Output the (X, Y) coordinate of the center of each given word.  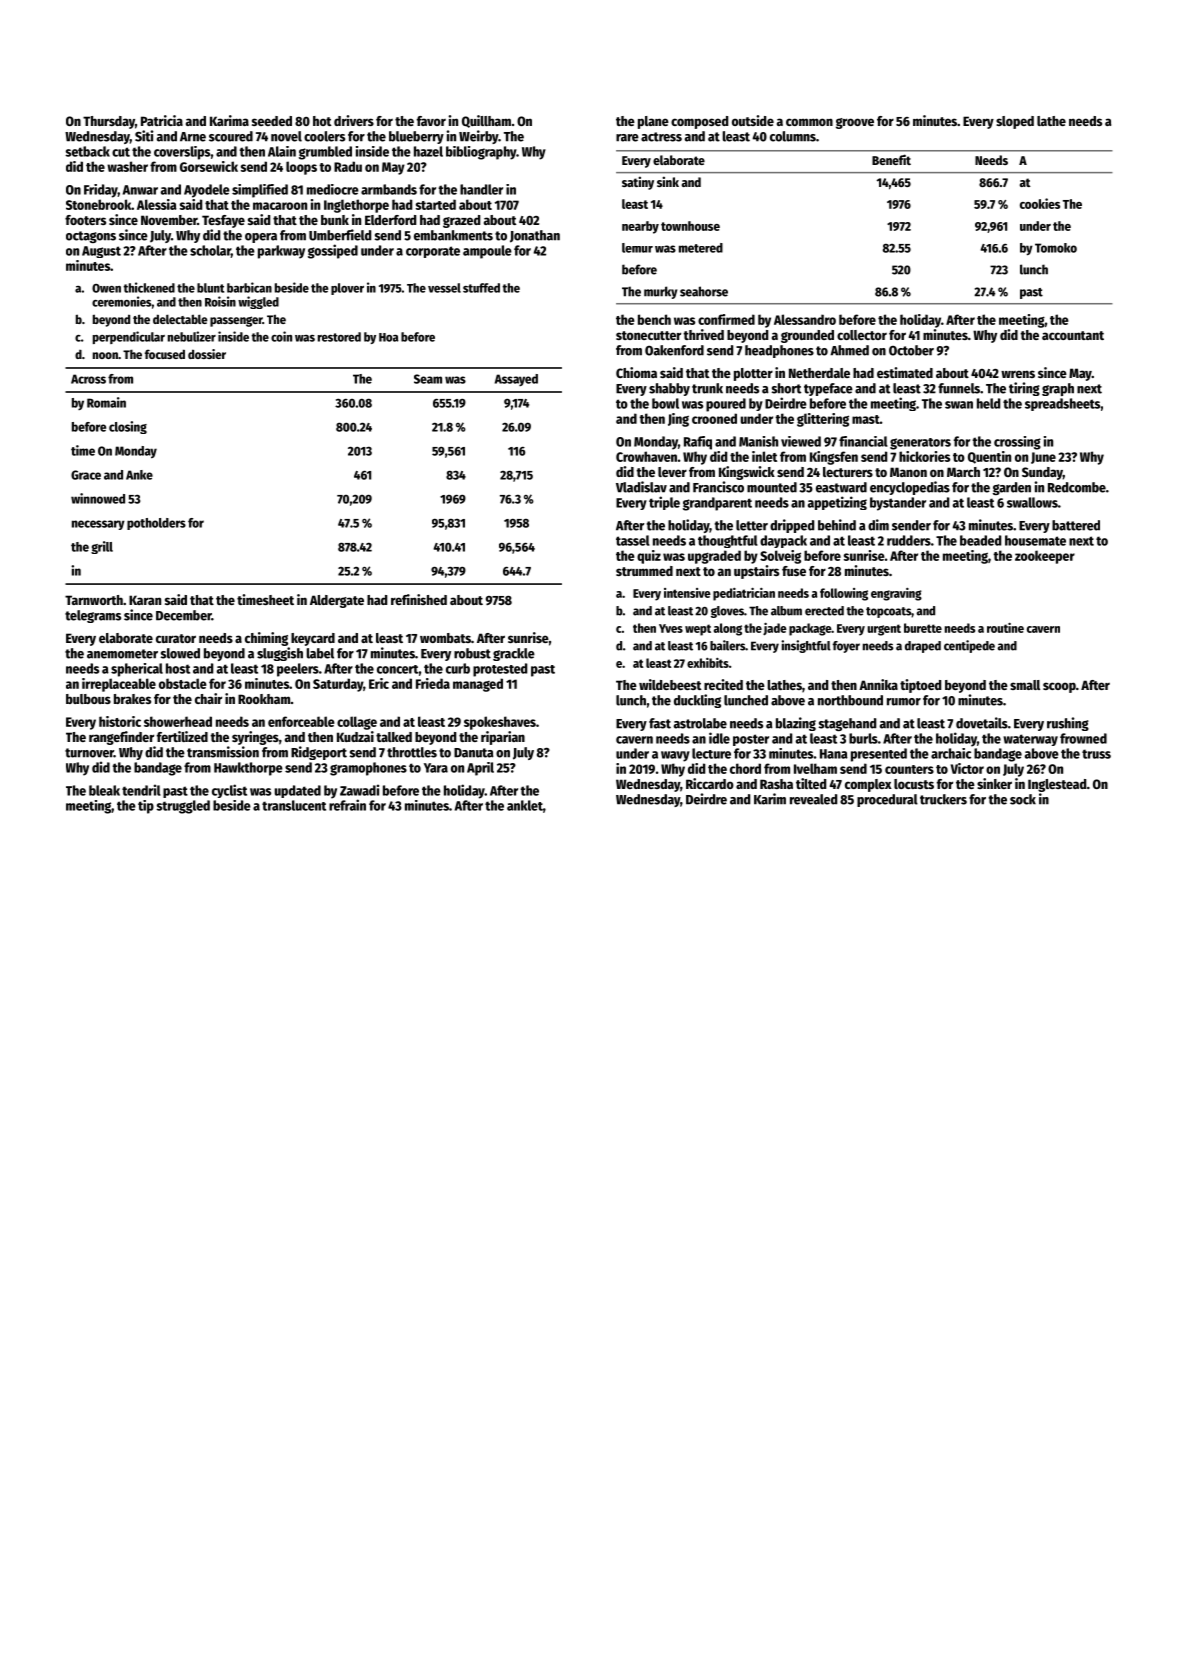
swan (959, 405)
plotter (753, 374)
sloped (1015, 122)
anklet (525, 805)
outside (753, 120)
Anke (139, 475)
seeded (272, 121)
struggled (183, 807)
